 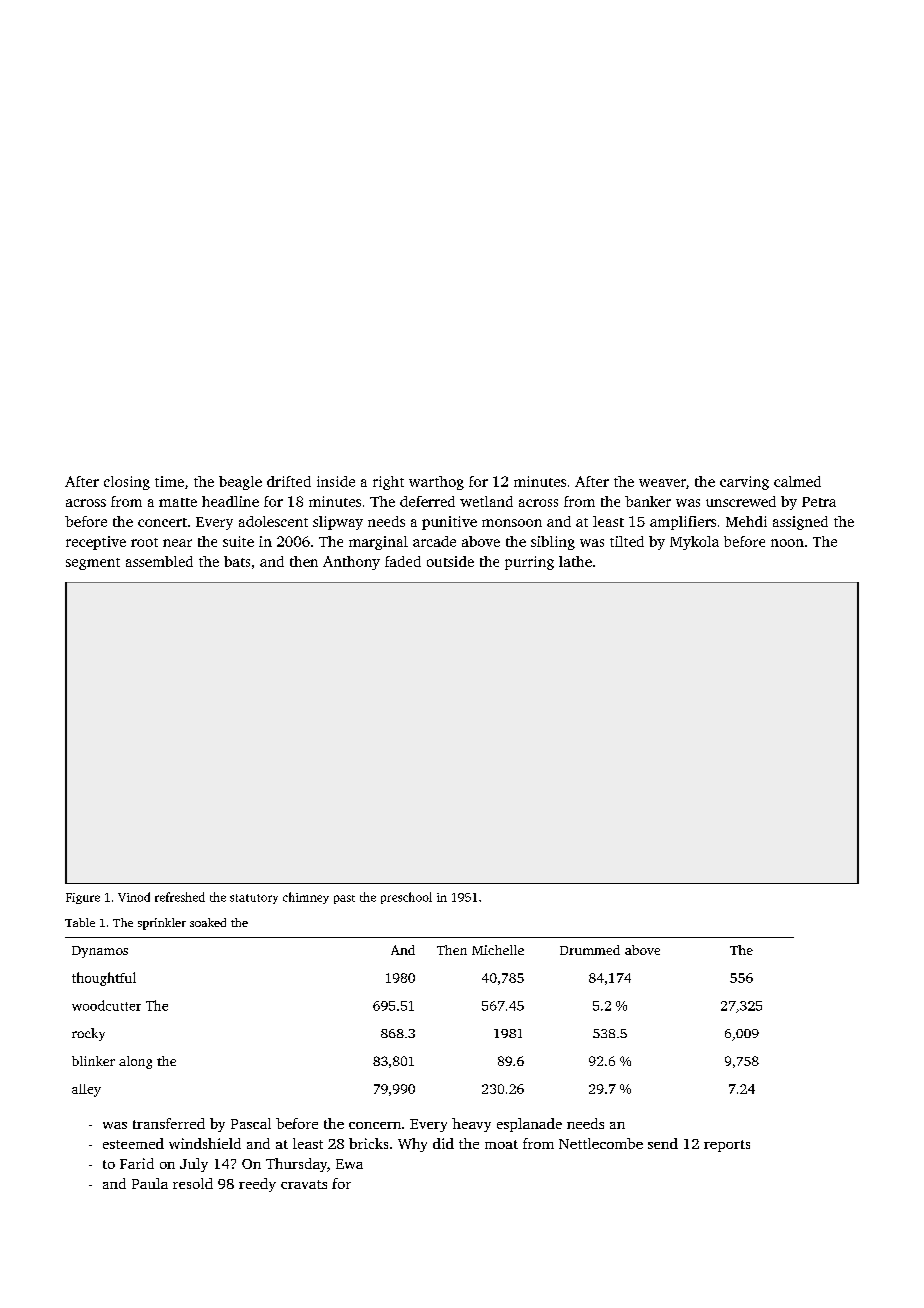 What do you see at coordinates (683, 523) in the screenshot?
I see `amplifiers` at bounding box center [683, 523].
